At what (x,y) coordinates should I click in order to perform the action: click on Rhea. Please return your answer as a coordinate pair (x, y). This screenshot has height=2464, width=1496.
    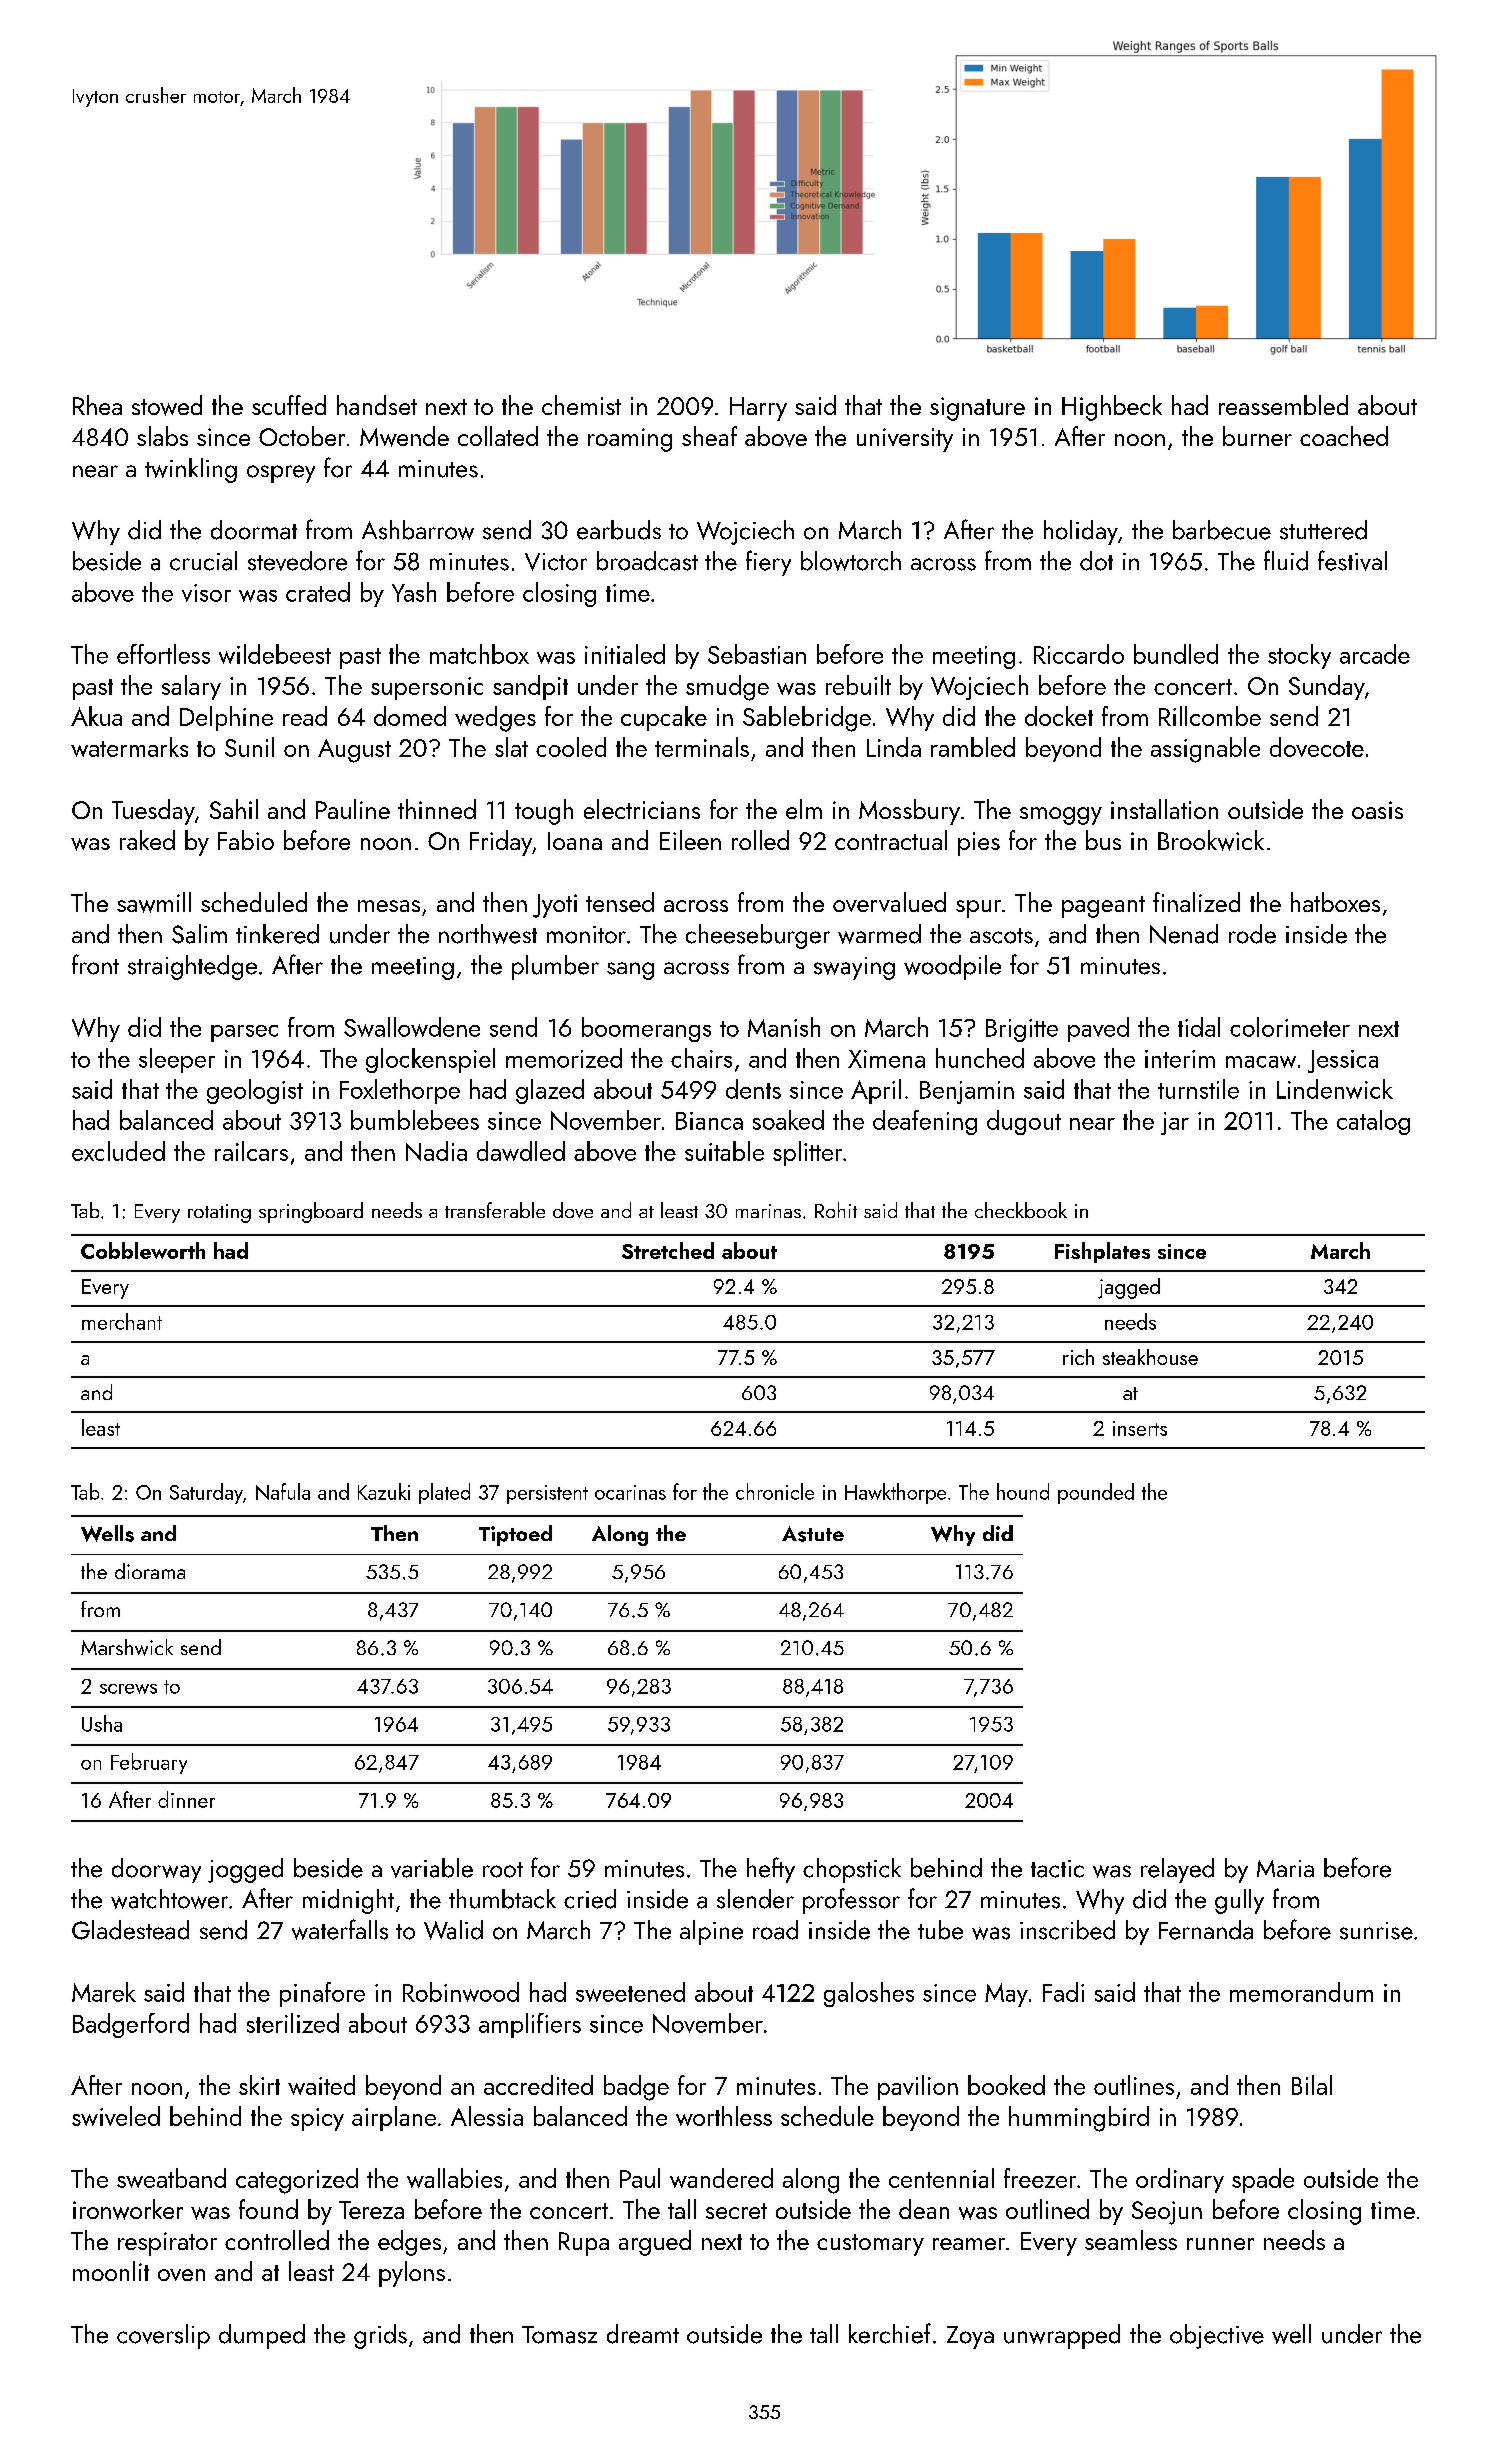
    Looking at the image, I should click on (97, 405).
